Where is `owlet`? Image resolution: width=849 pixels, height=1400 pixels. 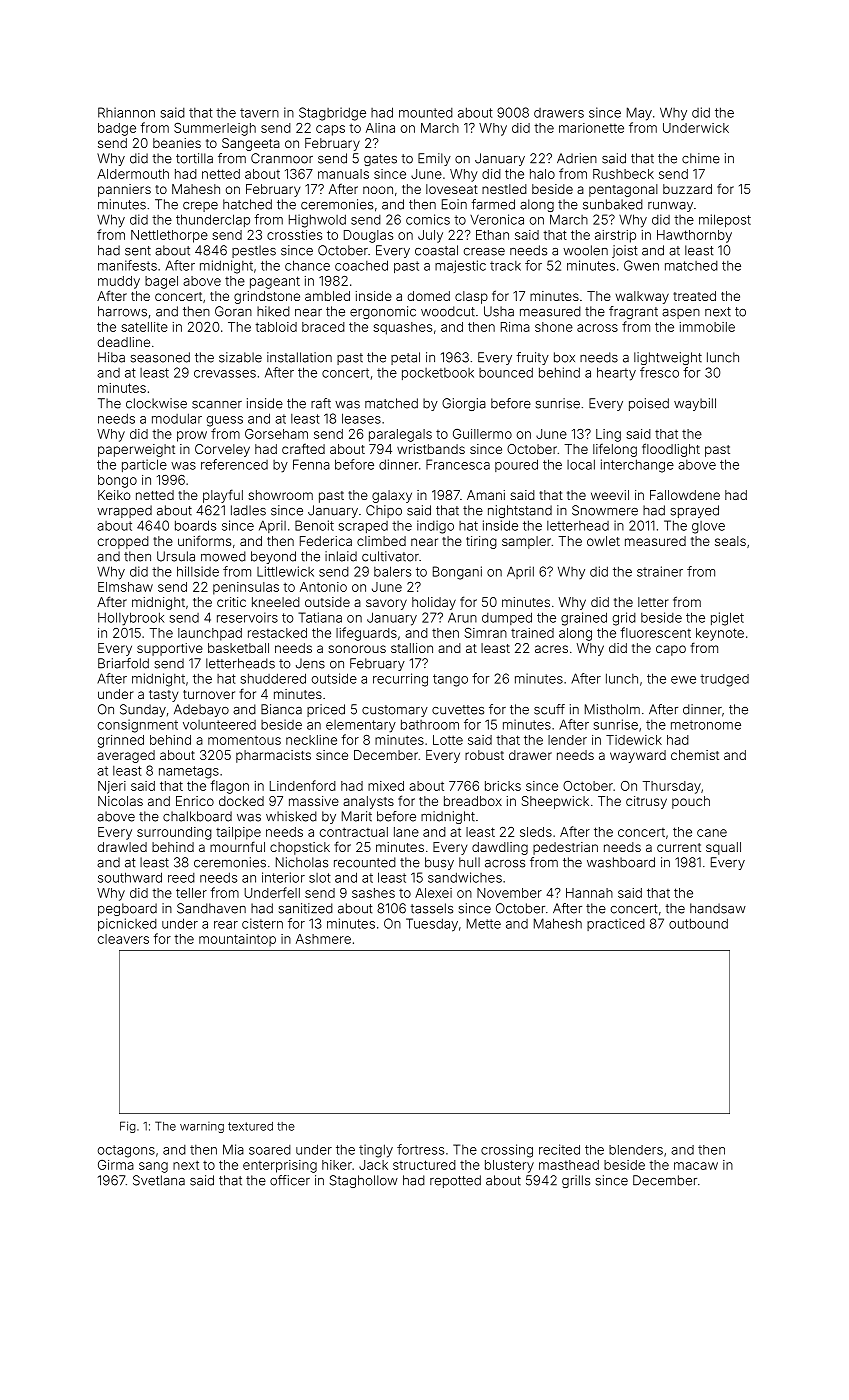 owlet is located at coordinates (603, 541).
